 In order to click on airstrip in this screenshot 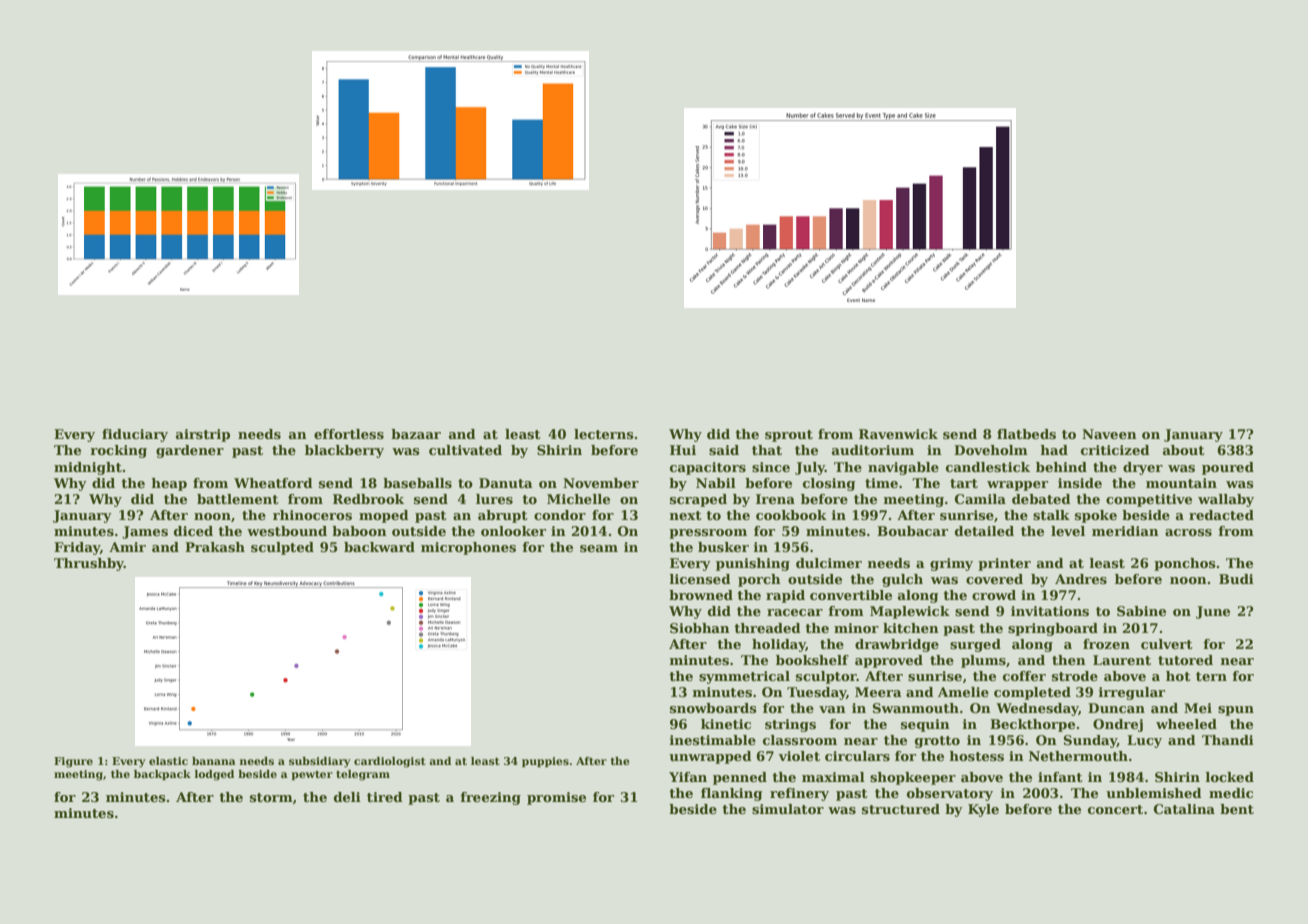, I will do `click(203, 435)`.
